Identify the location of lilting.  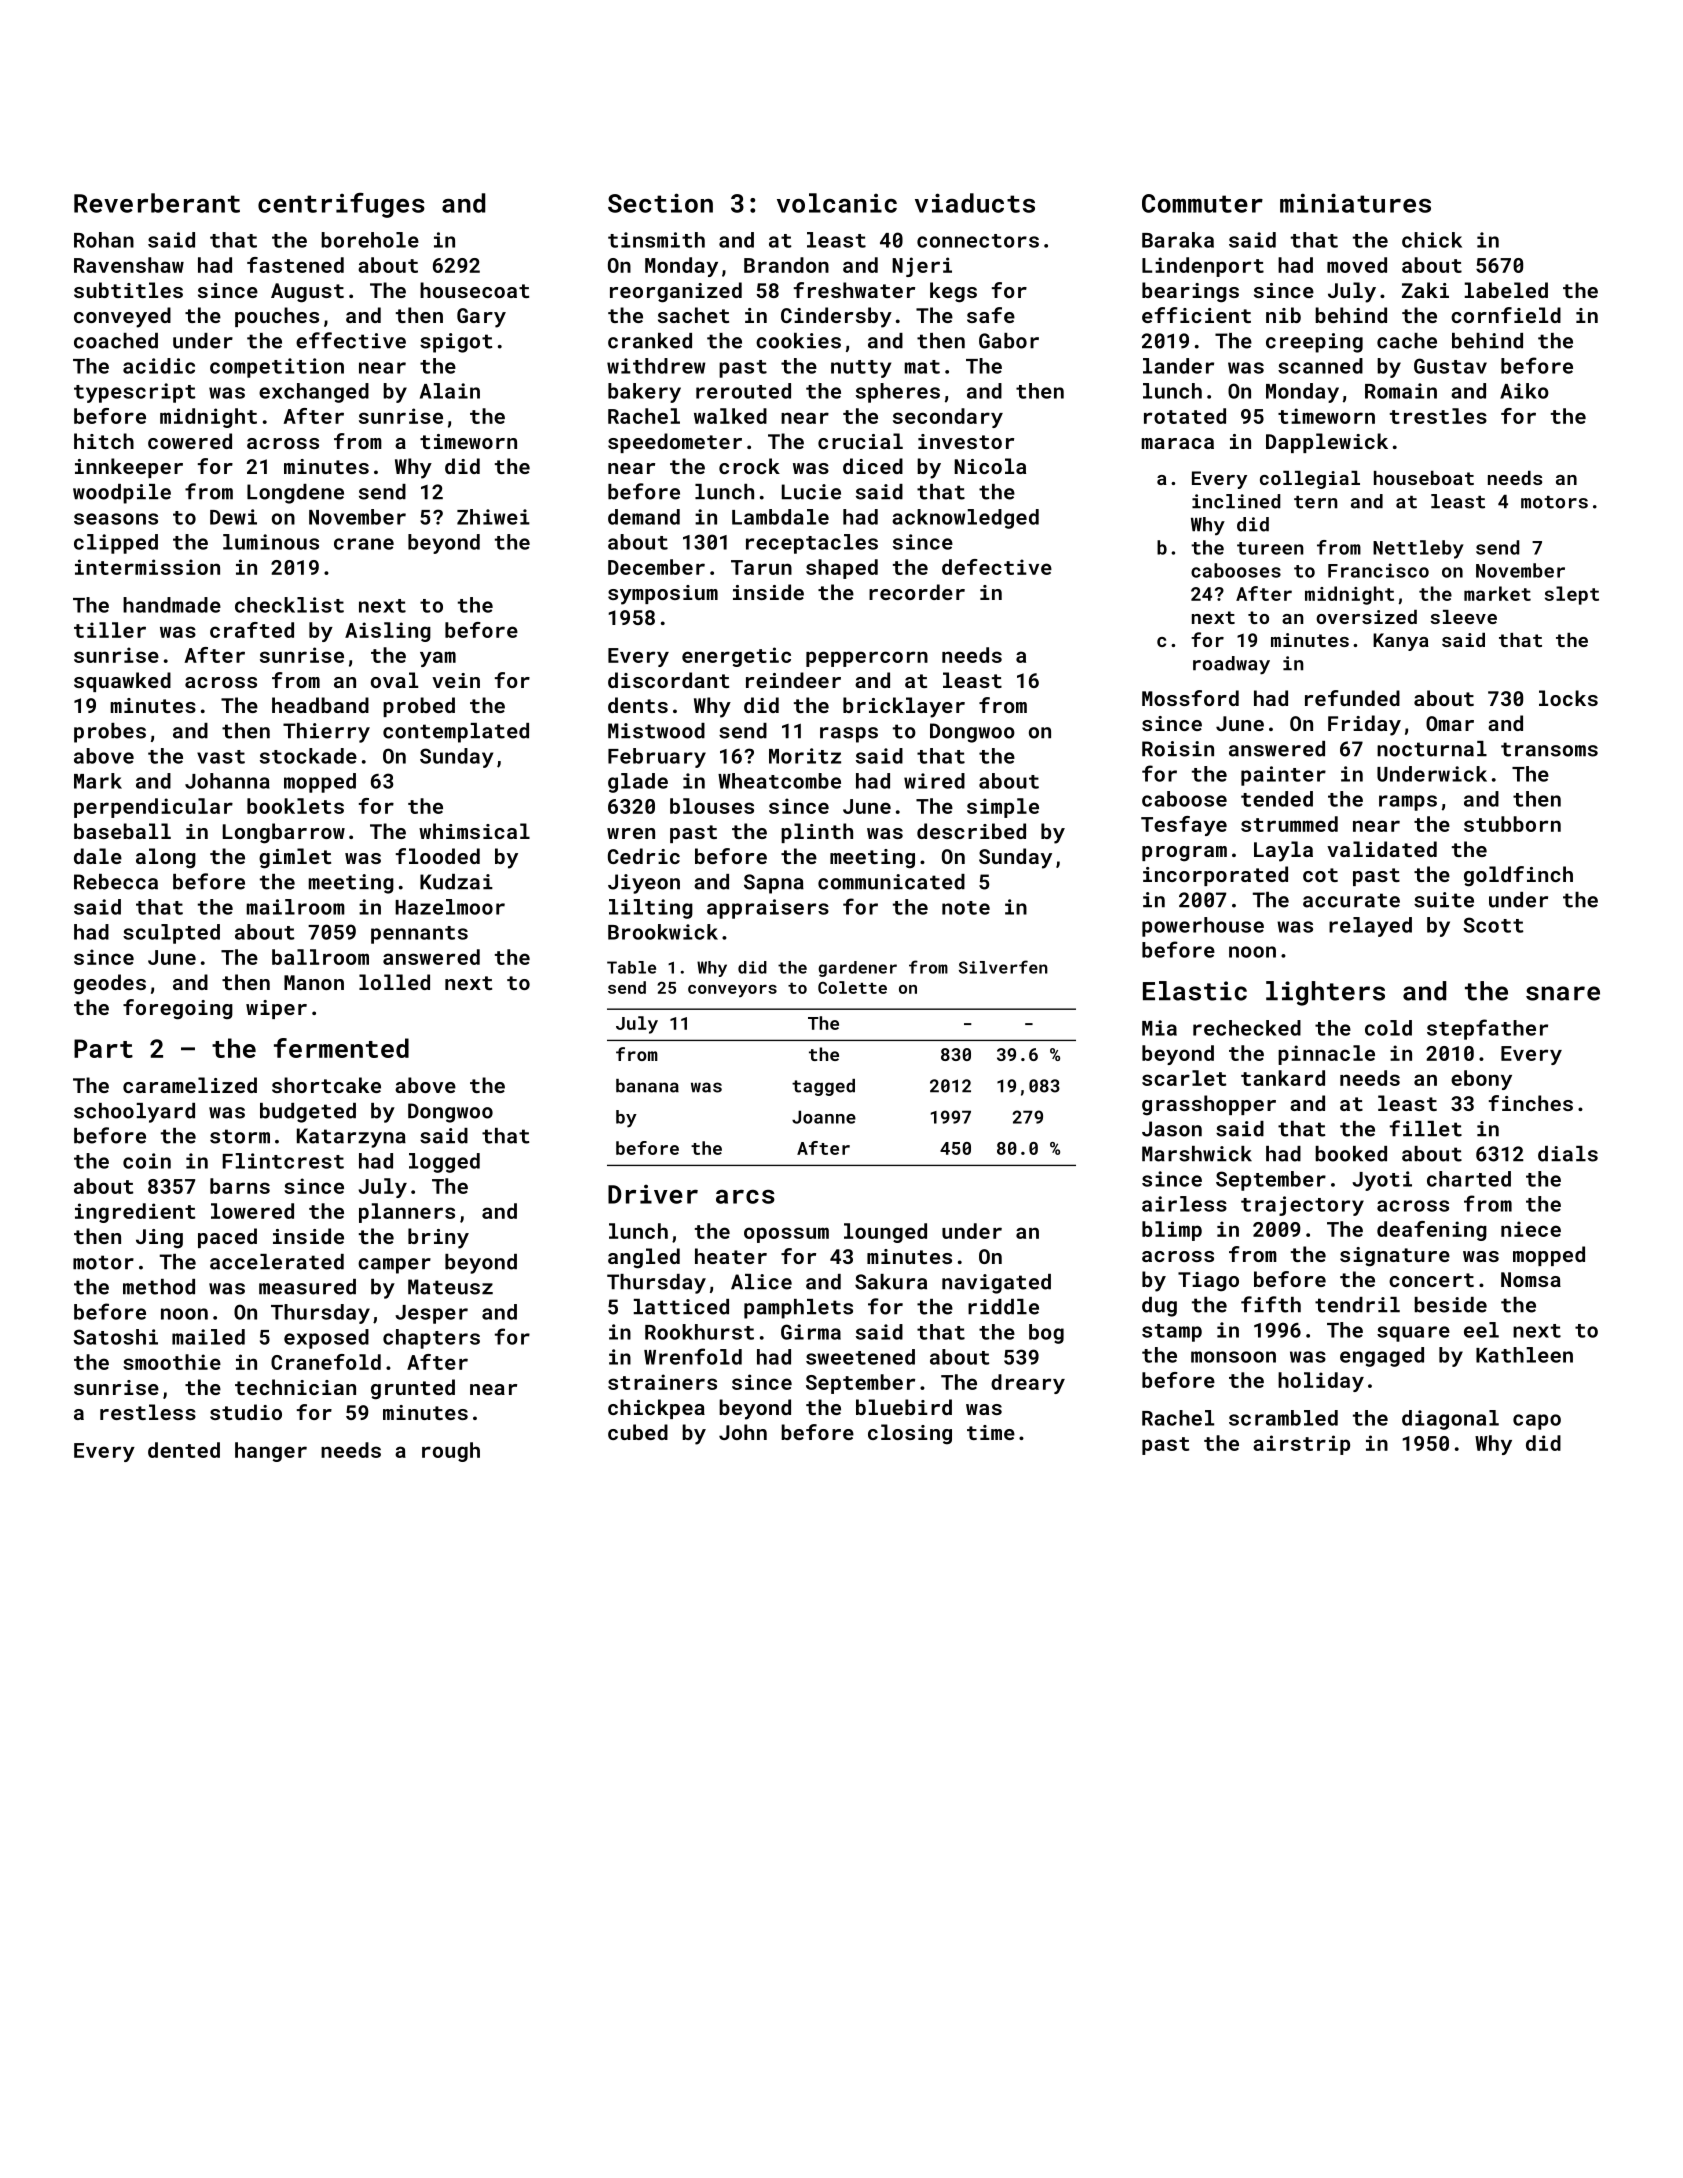
(651, 909).
